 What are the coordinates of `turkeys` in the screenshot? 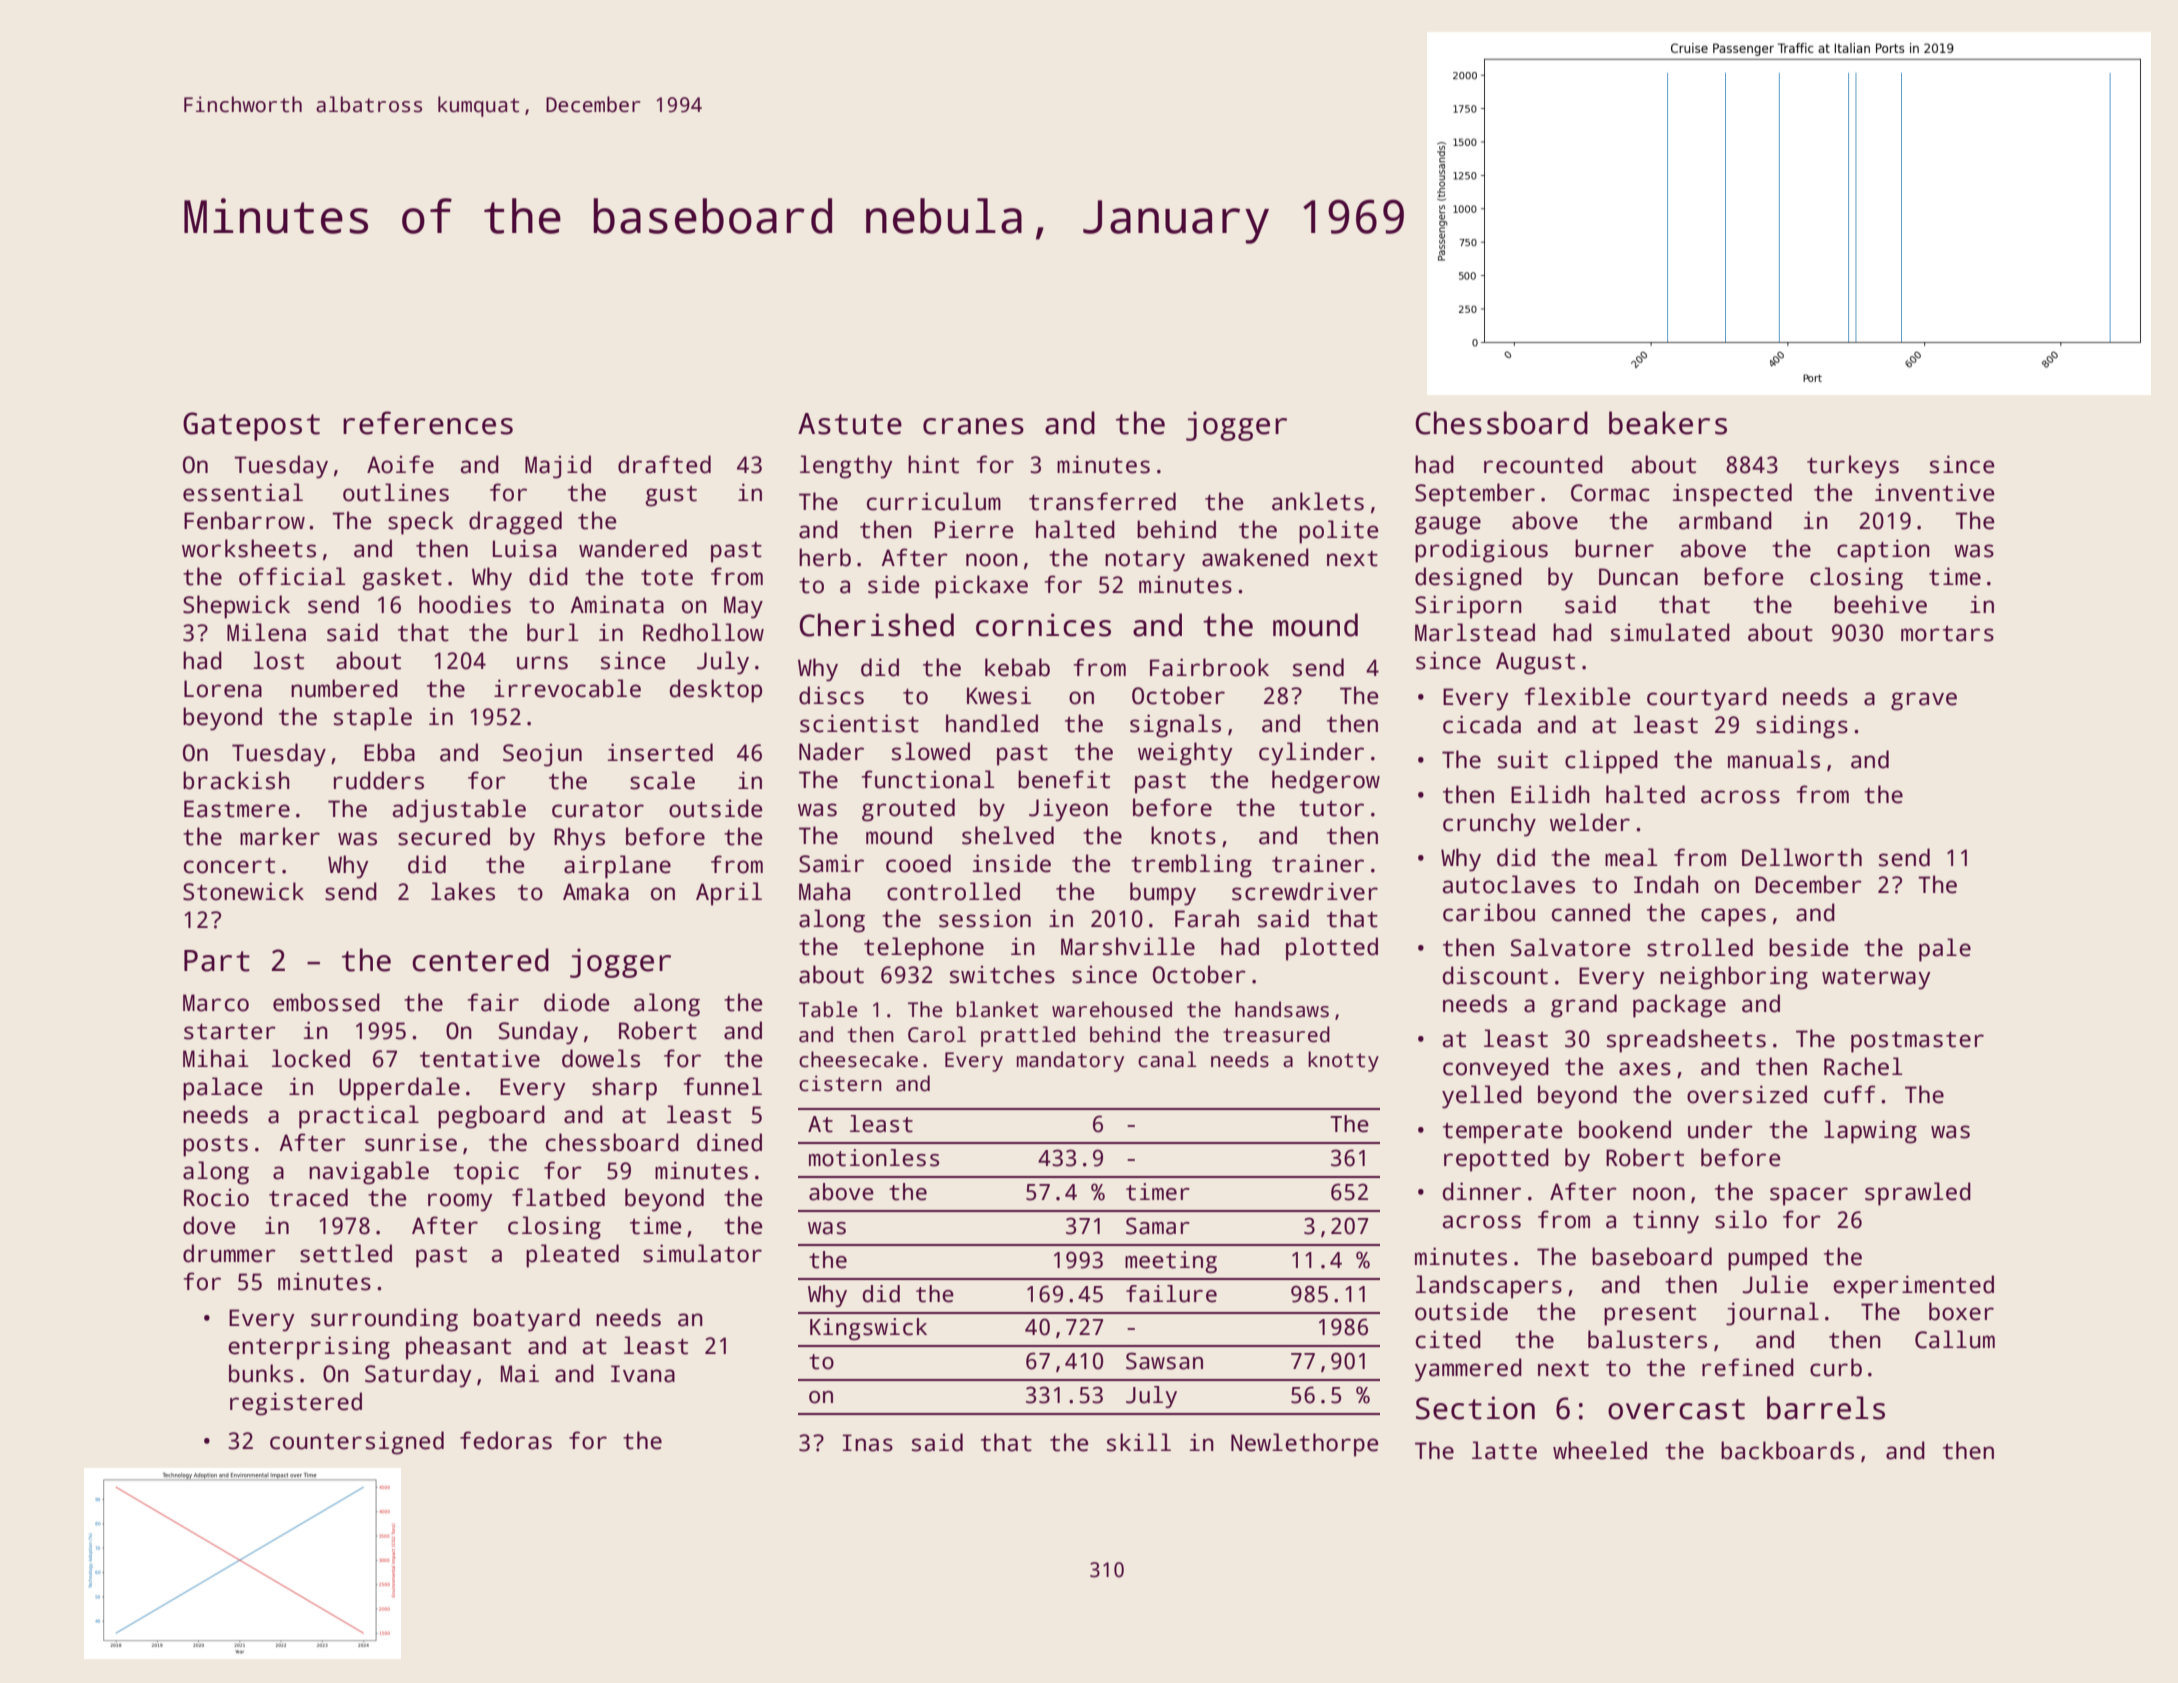 It's located at (1853, 467).
